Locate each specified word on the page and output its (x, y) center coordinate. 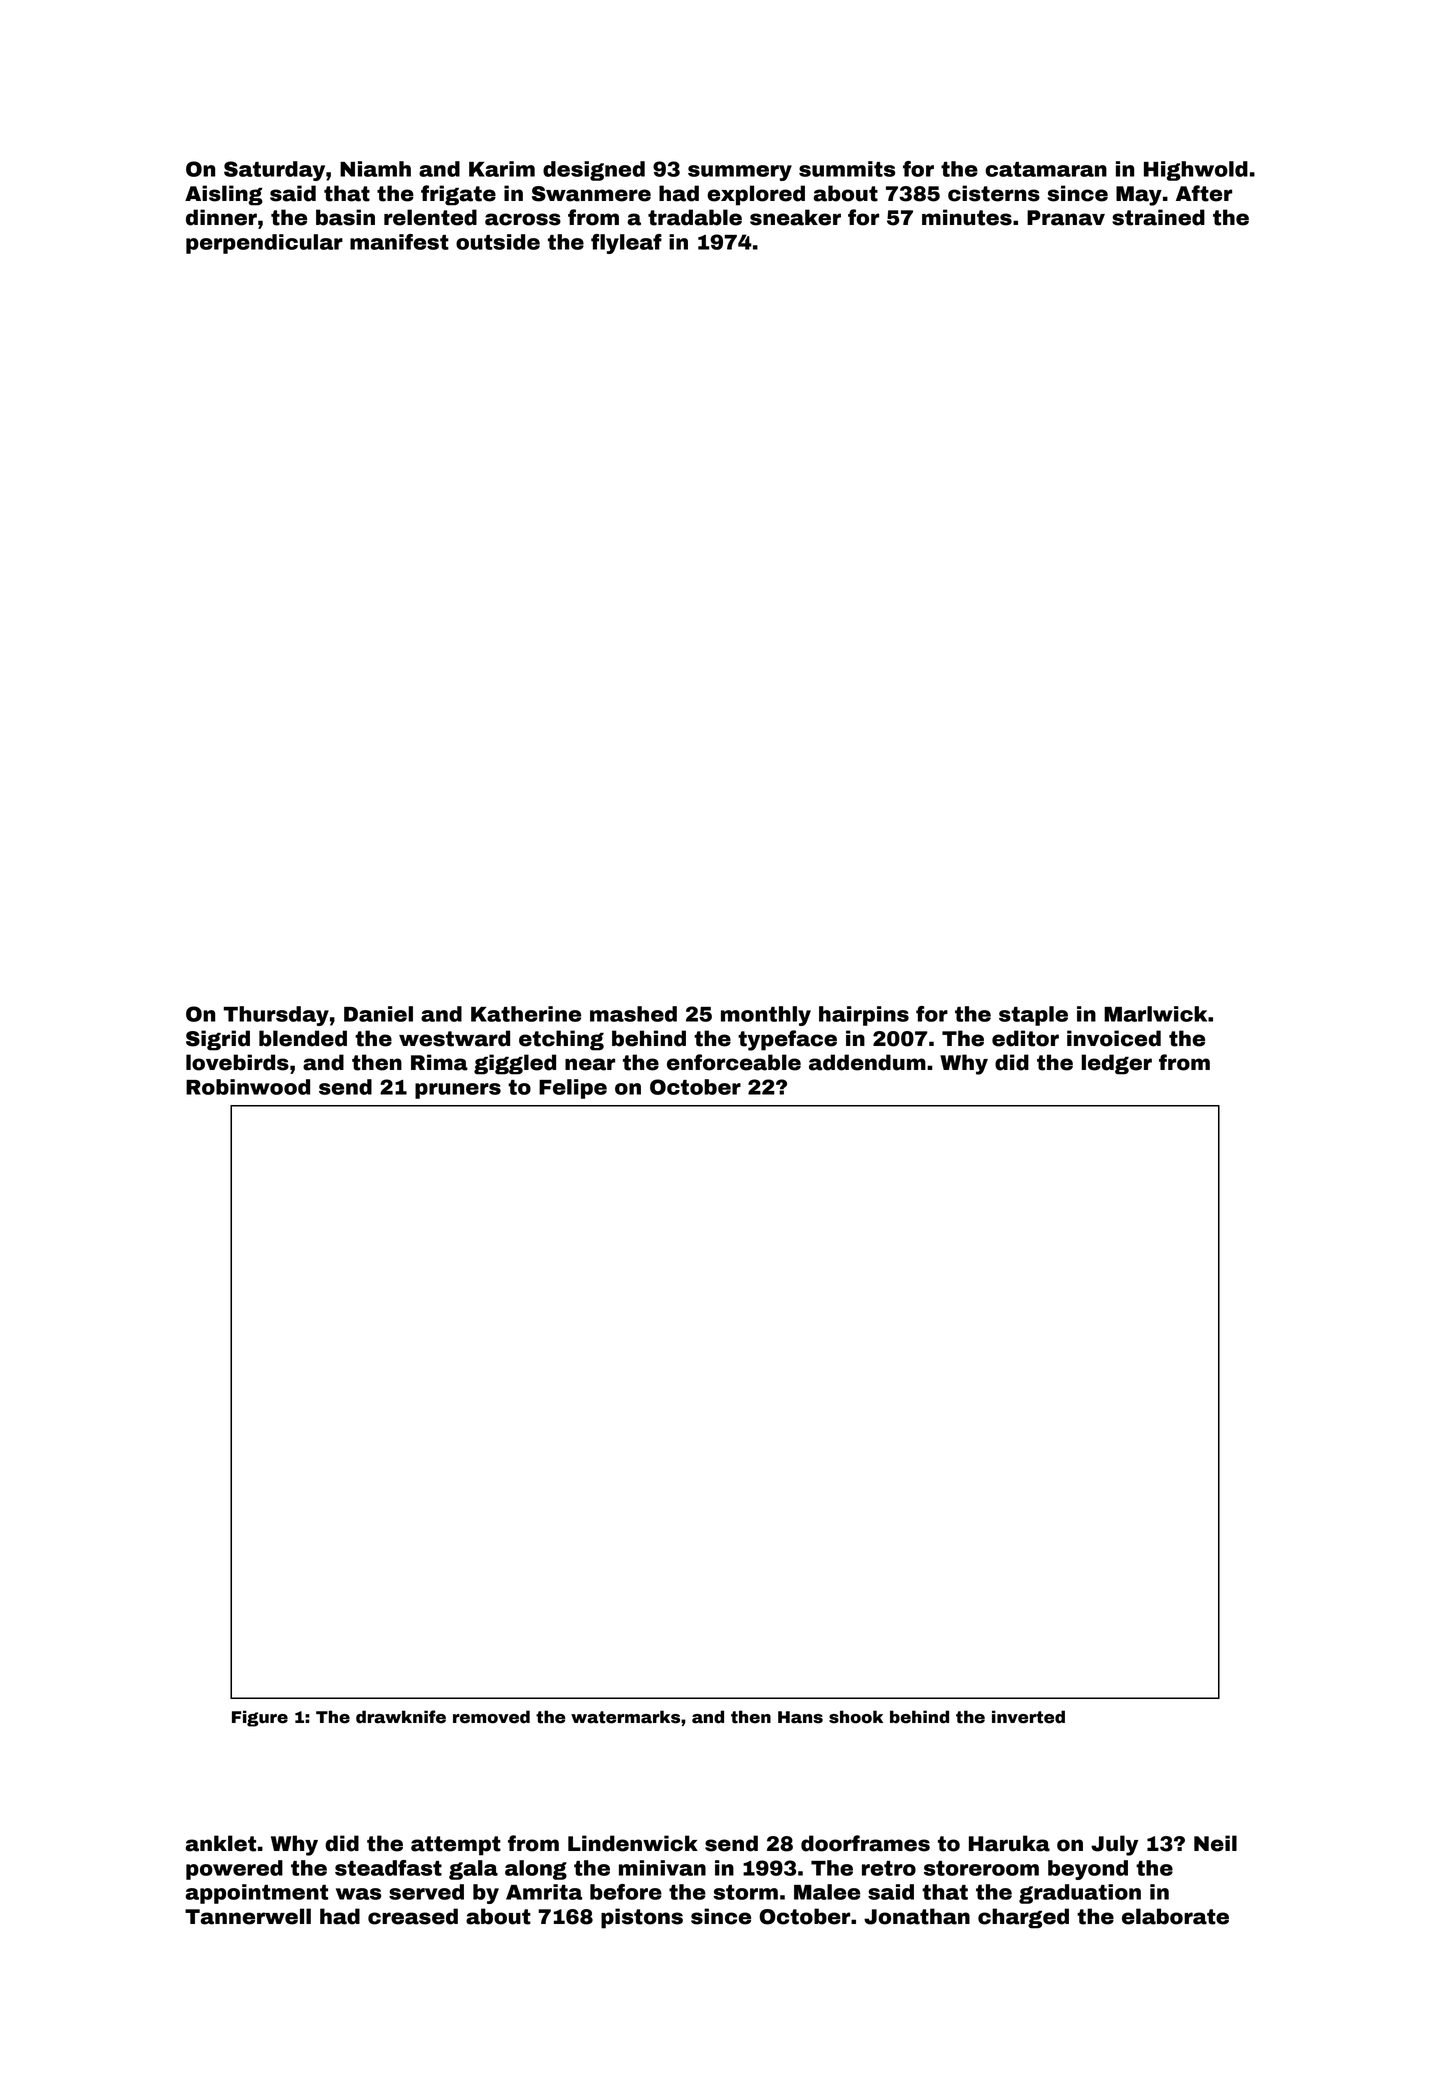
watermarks (625, 1717)
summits (847, 169)
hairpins (864, 1016)
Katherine (526, 1014)
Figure (260, 1718)
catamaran (1046, 169)
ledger (1116, 1064)
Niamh (375, 169)
